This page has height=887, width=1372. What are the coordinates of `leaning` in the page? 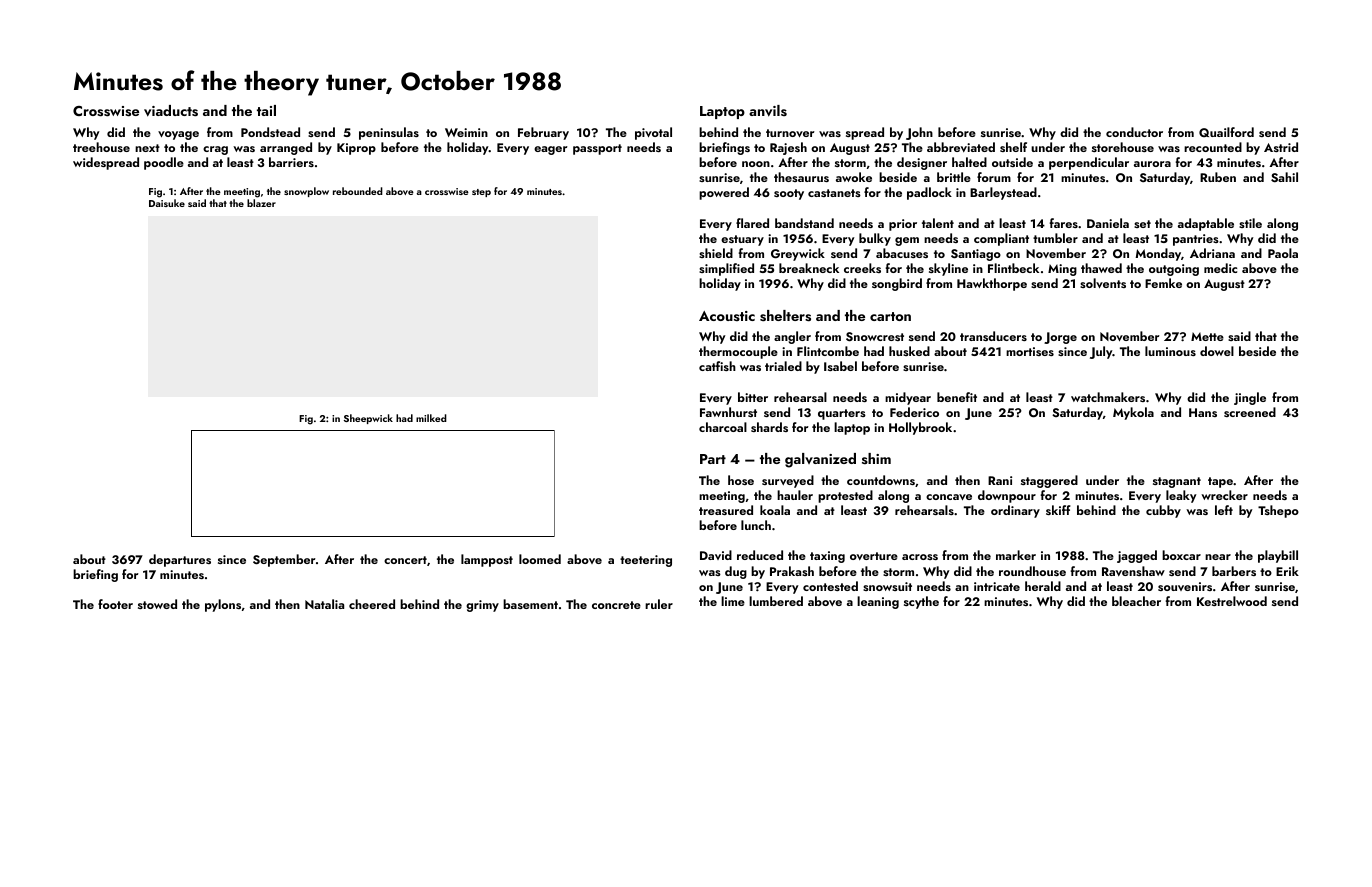 It's located at (878, 602).
